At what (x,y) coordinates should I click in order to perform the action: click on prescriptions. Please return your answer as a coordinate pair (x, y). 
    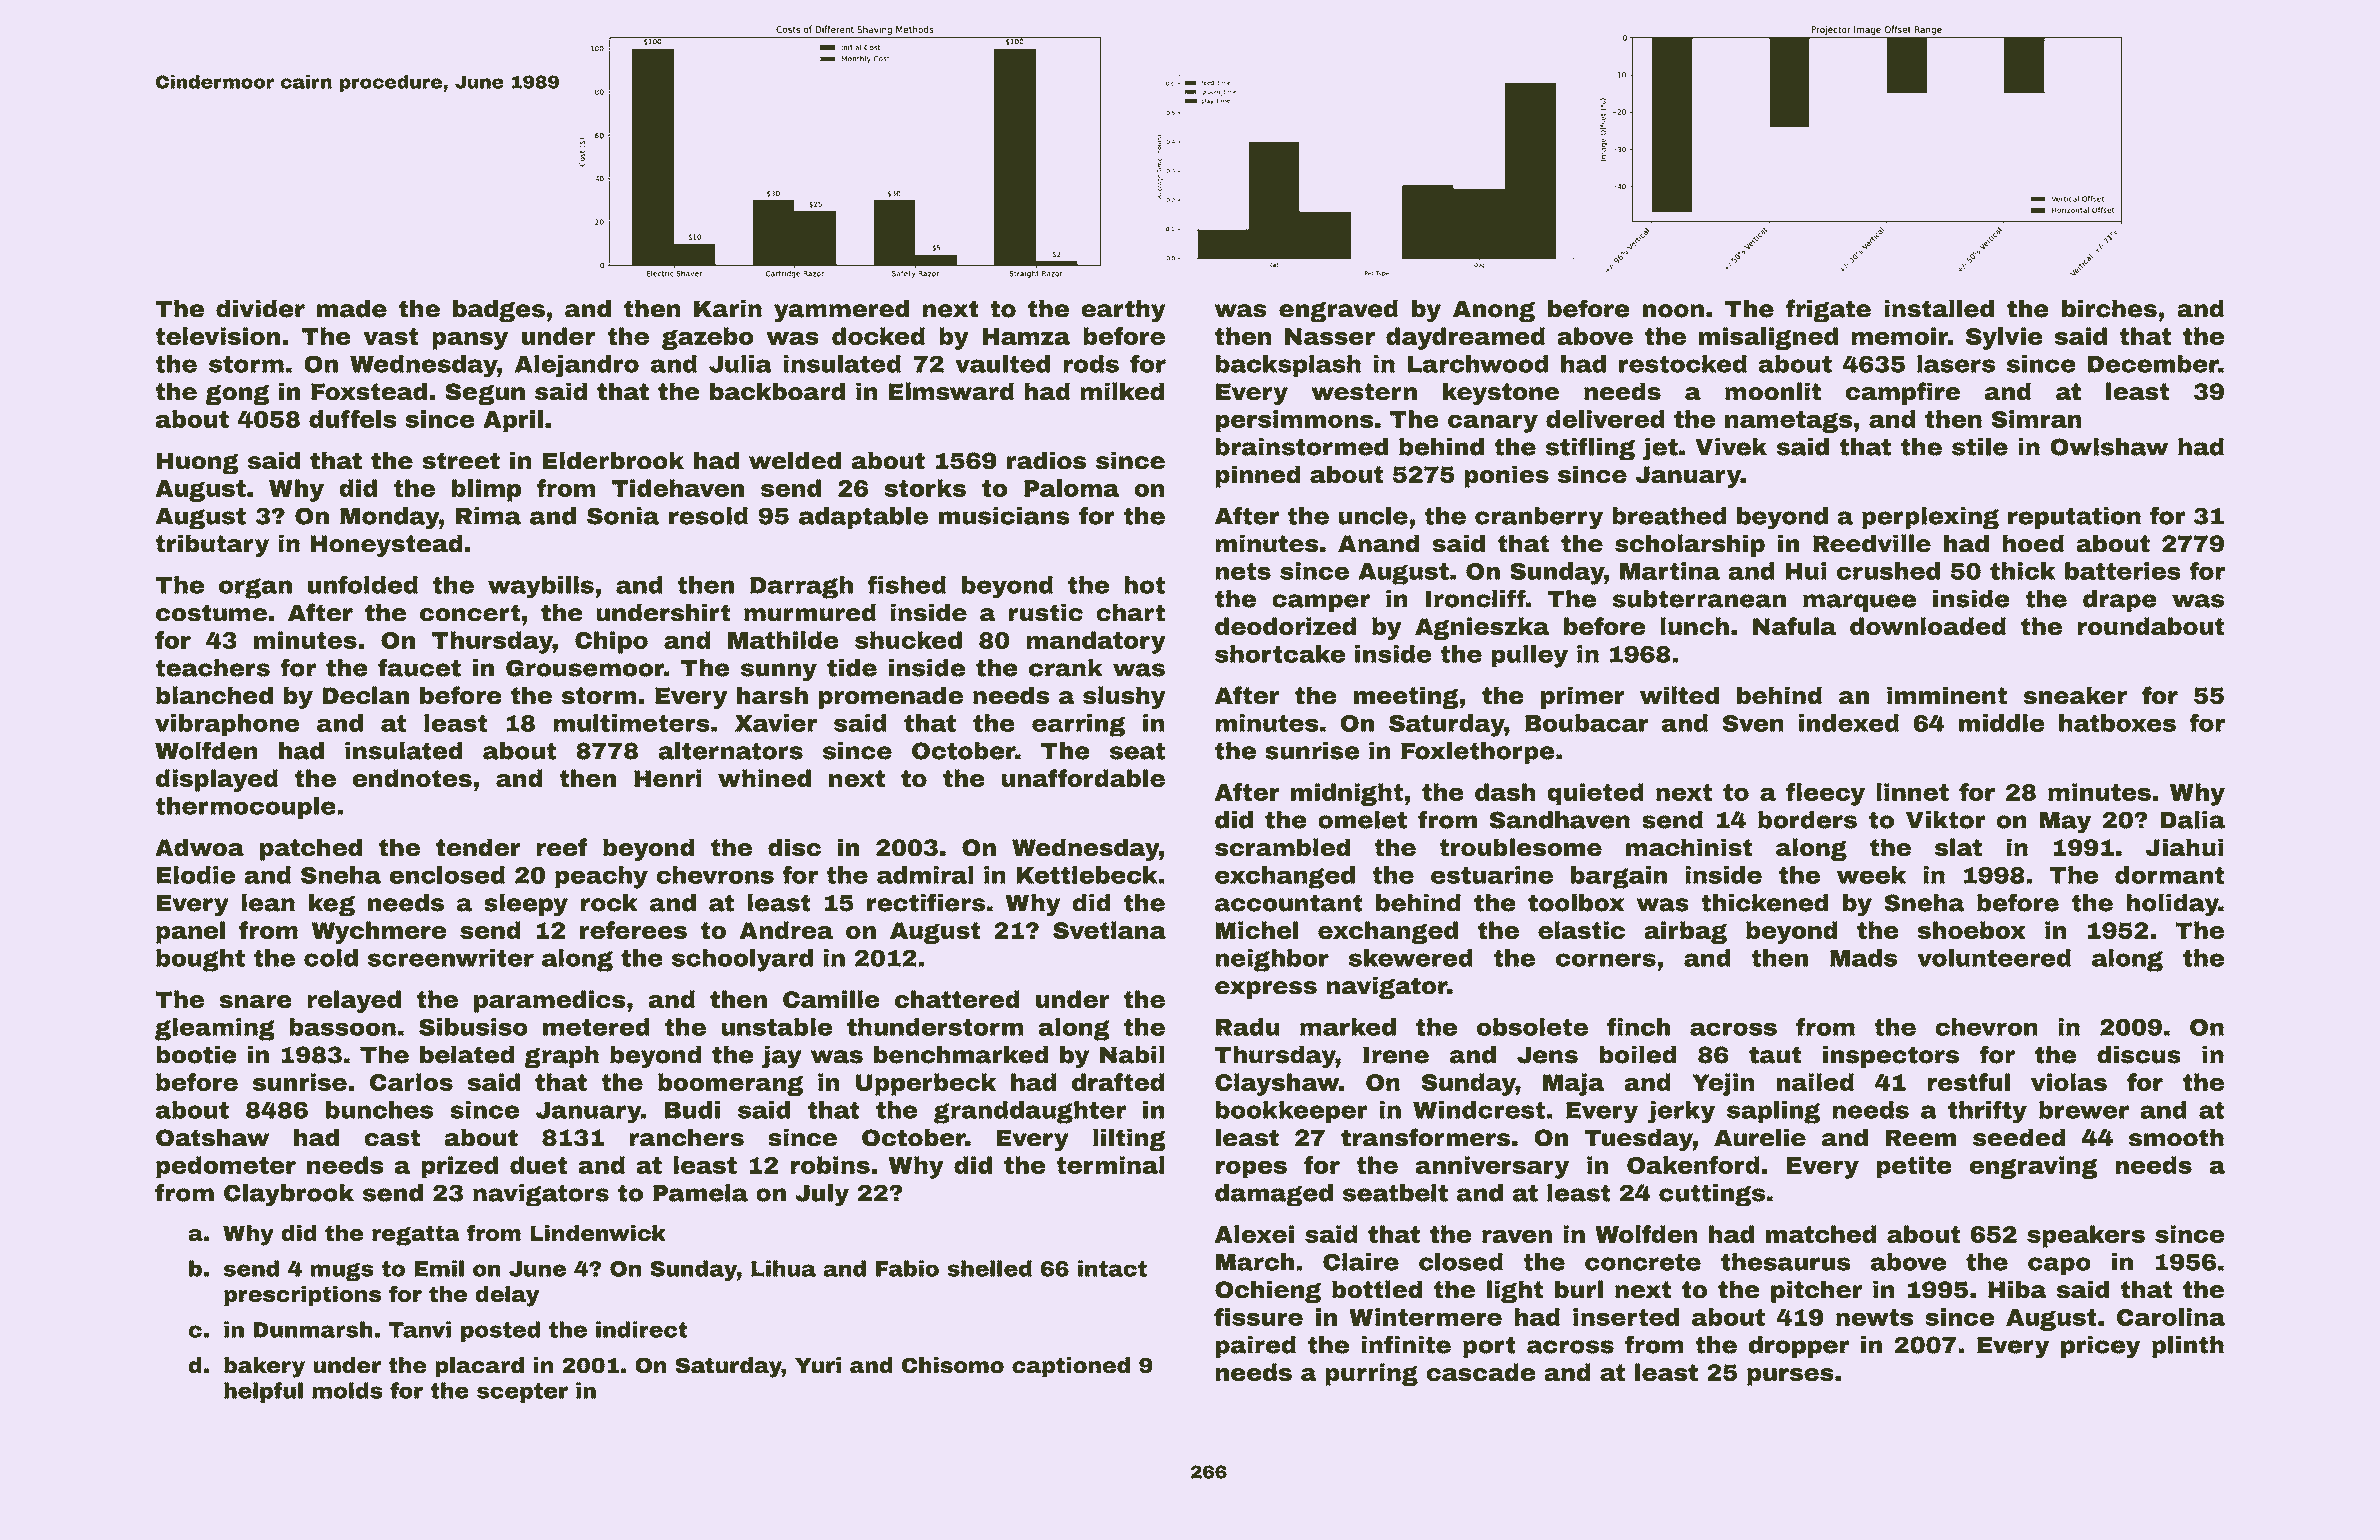
    Looking at the image, I should click on (302, 1296).
